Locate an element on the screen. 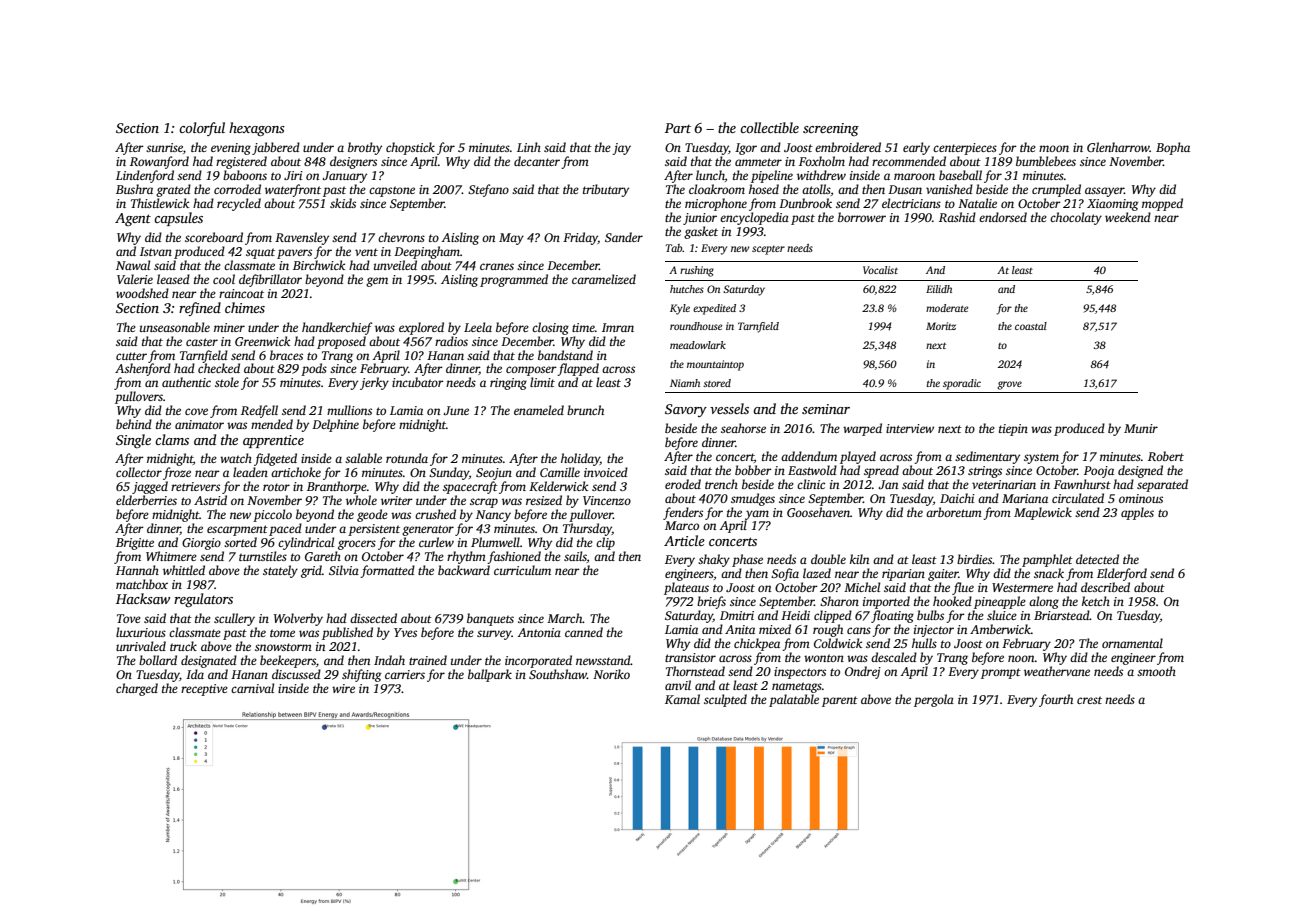  grove is located at coordinates (1009, 385).
